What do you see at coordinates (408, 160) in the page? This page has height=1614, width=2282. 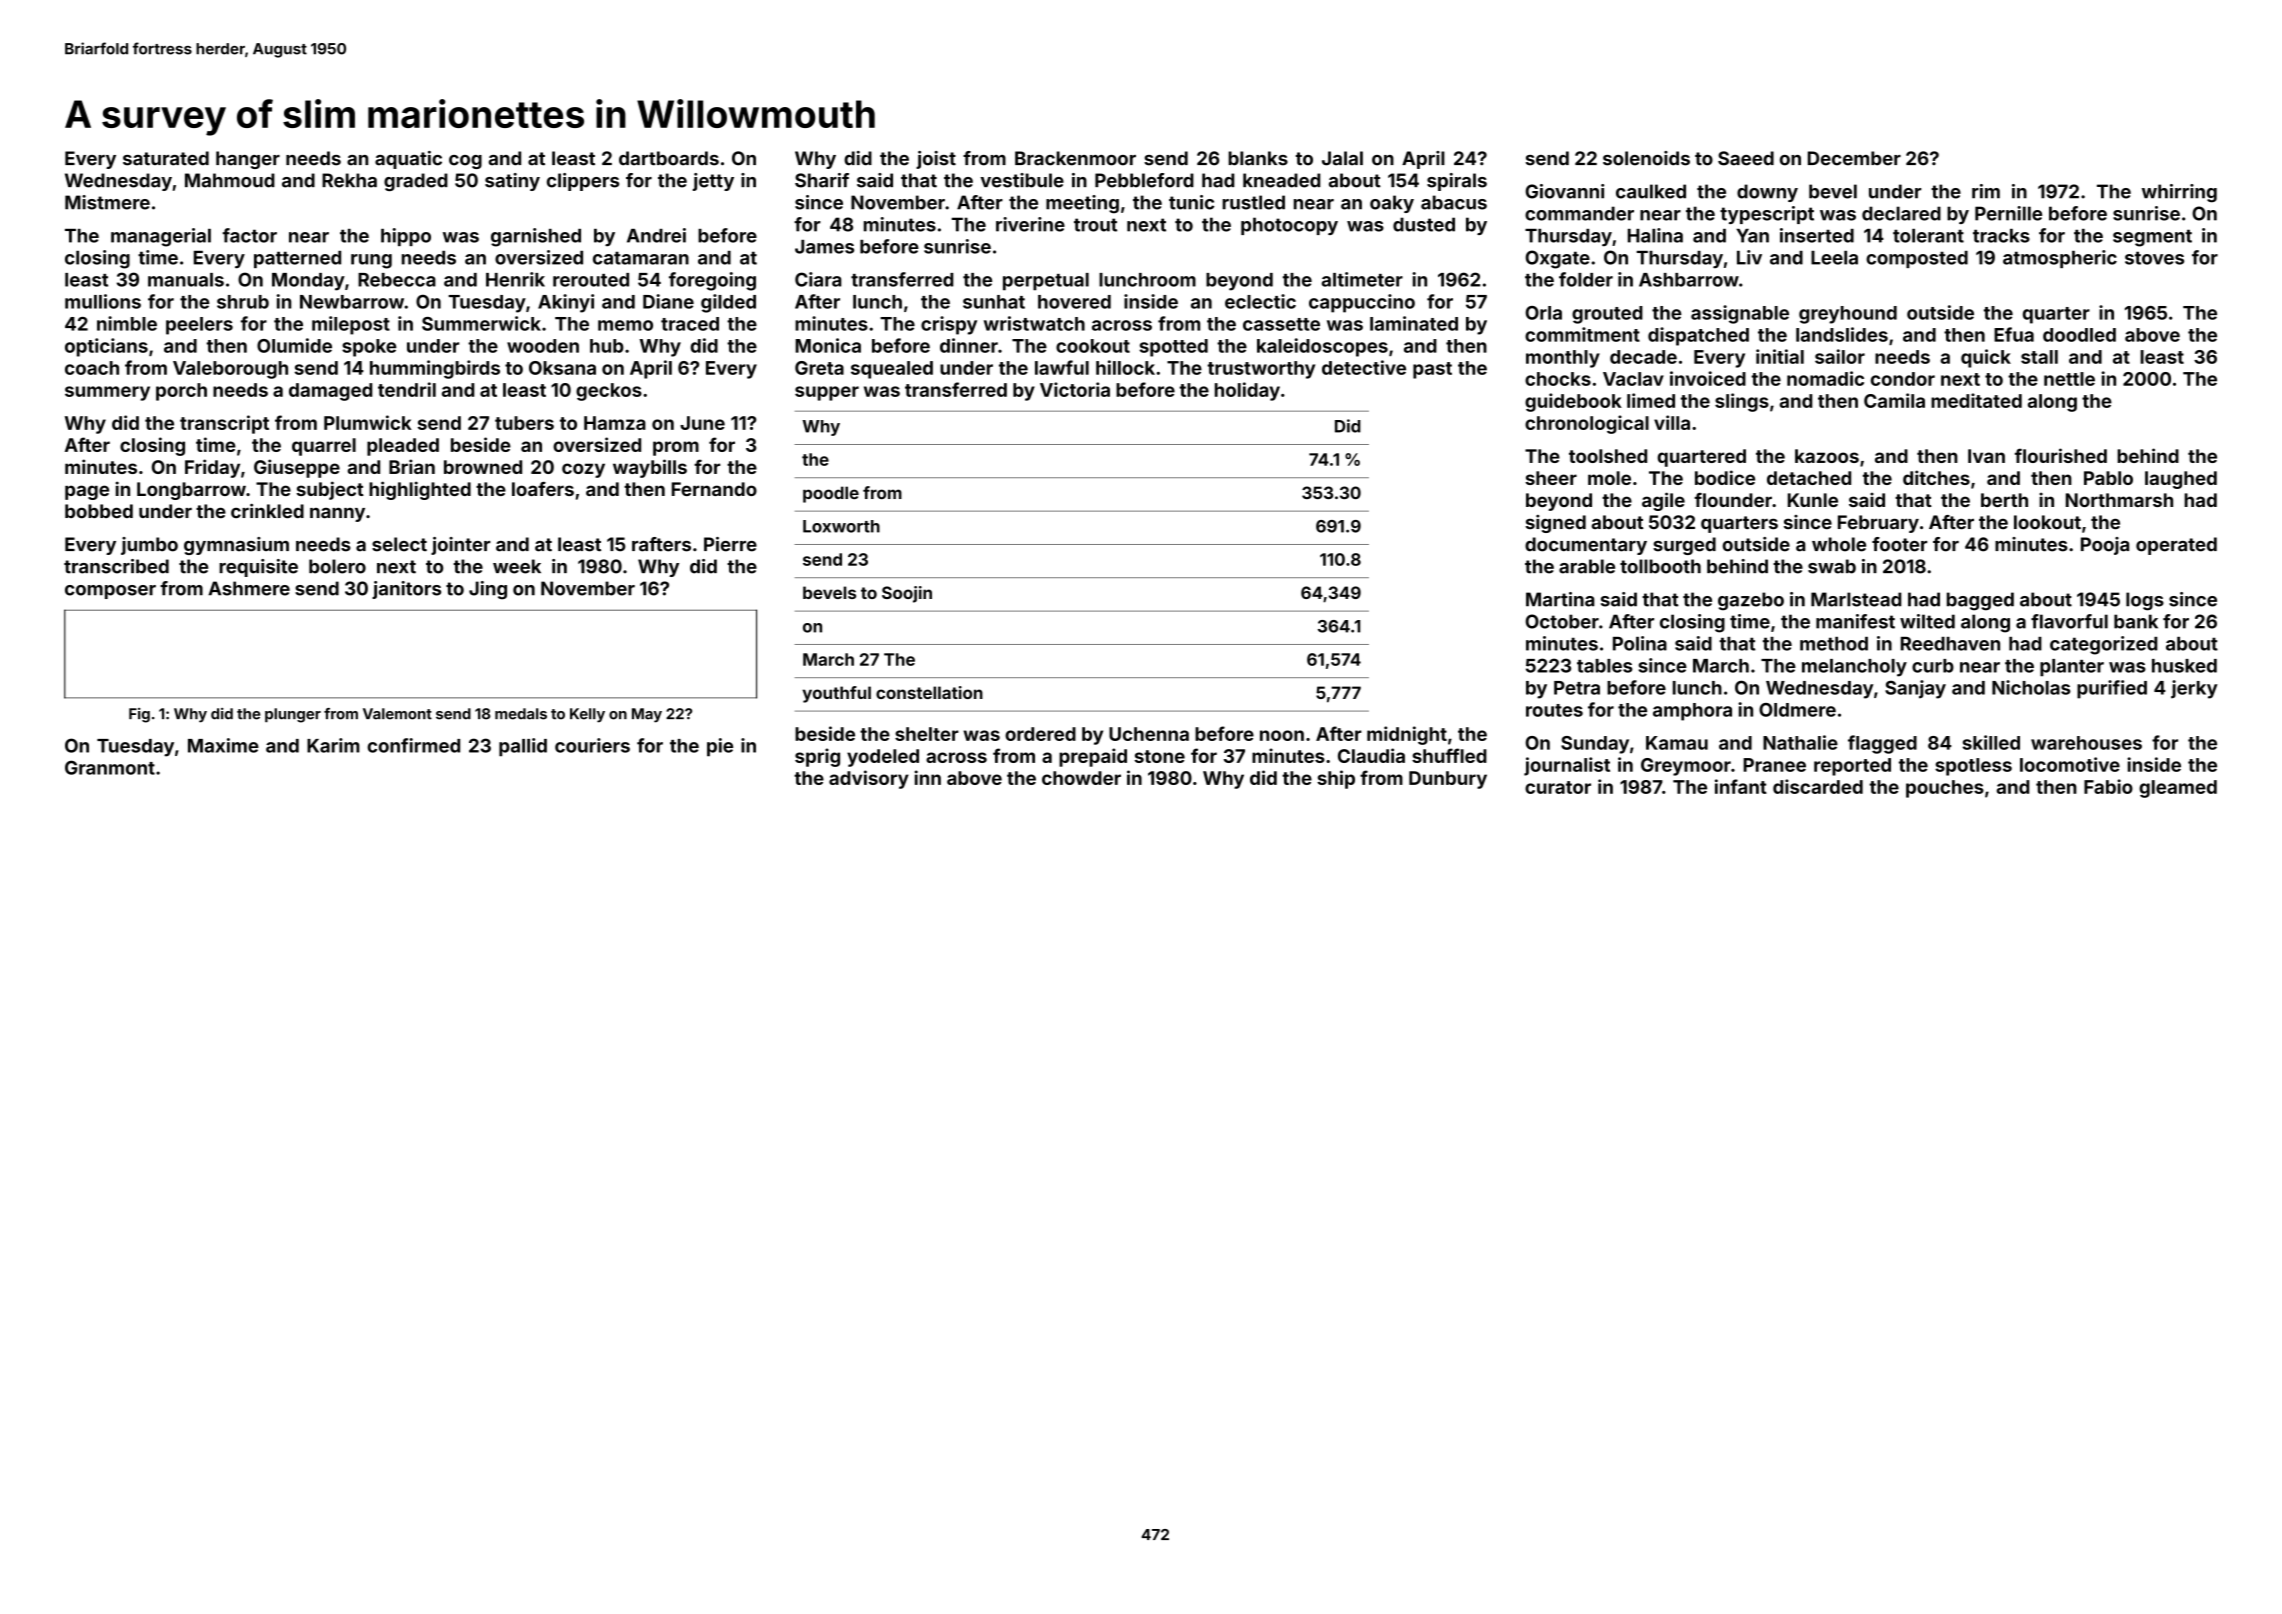 I see `aquatic` at bounding box center [408, 160].
